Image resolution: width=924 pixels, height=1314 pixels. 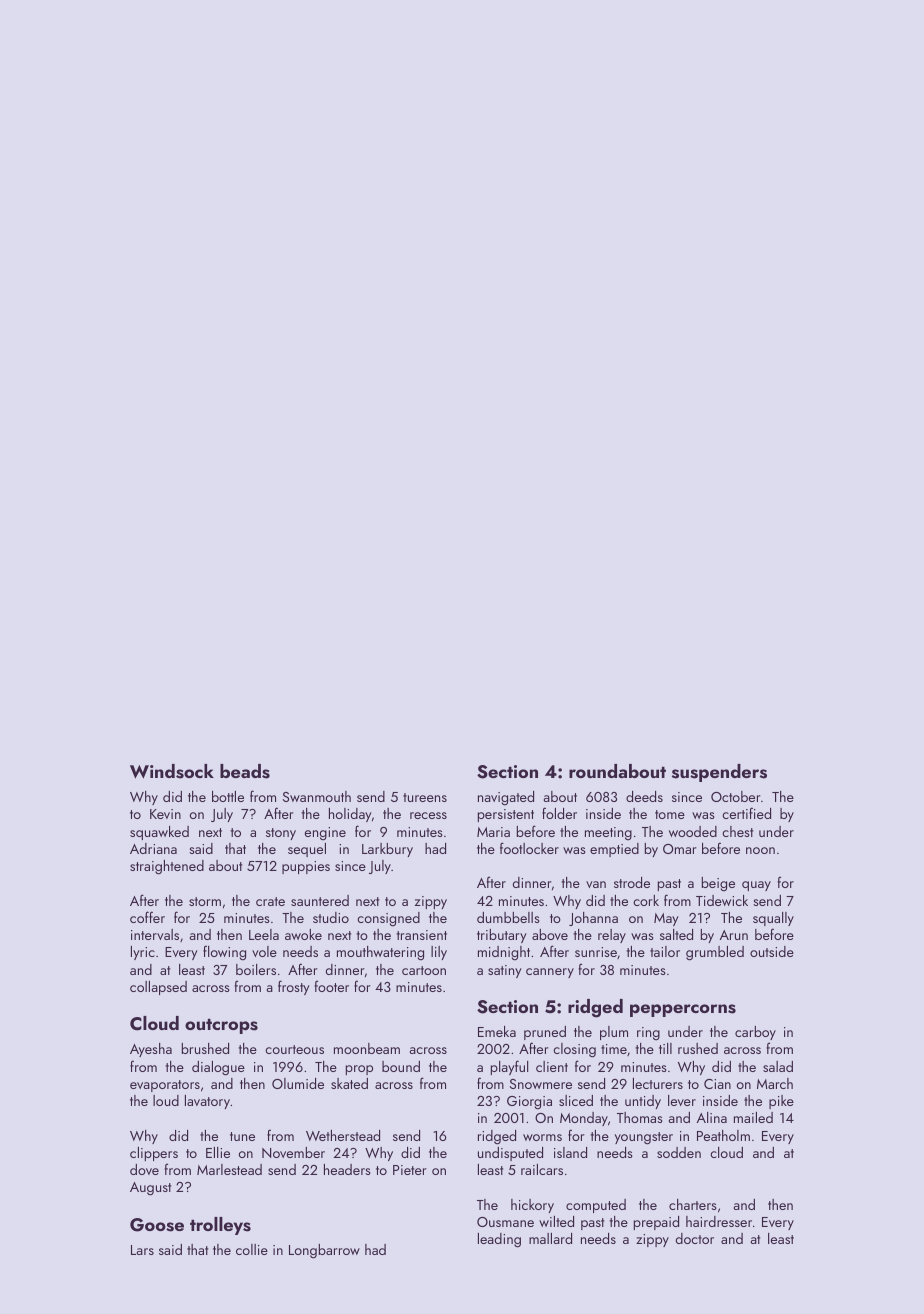 What do you see at coordinates (172, 771) in the screenshot?
I see `Windsock` at bounding box center [172, 771].
